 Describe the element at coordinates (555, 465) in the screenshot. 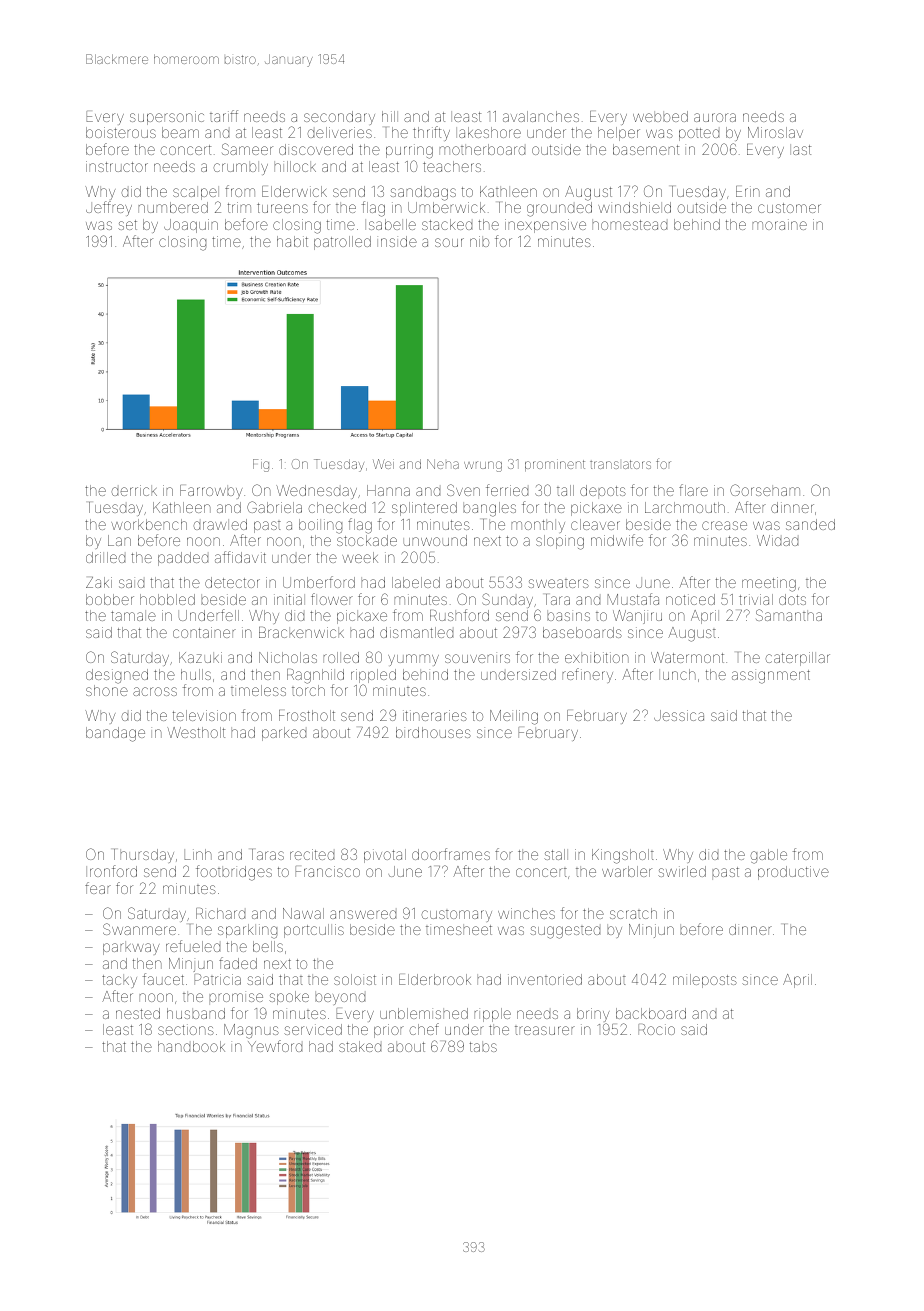

I see `prominent` at that location.
